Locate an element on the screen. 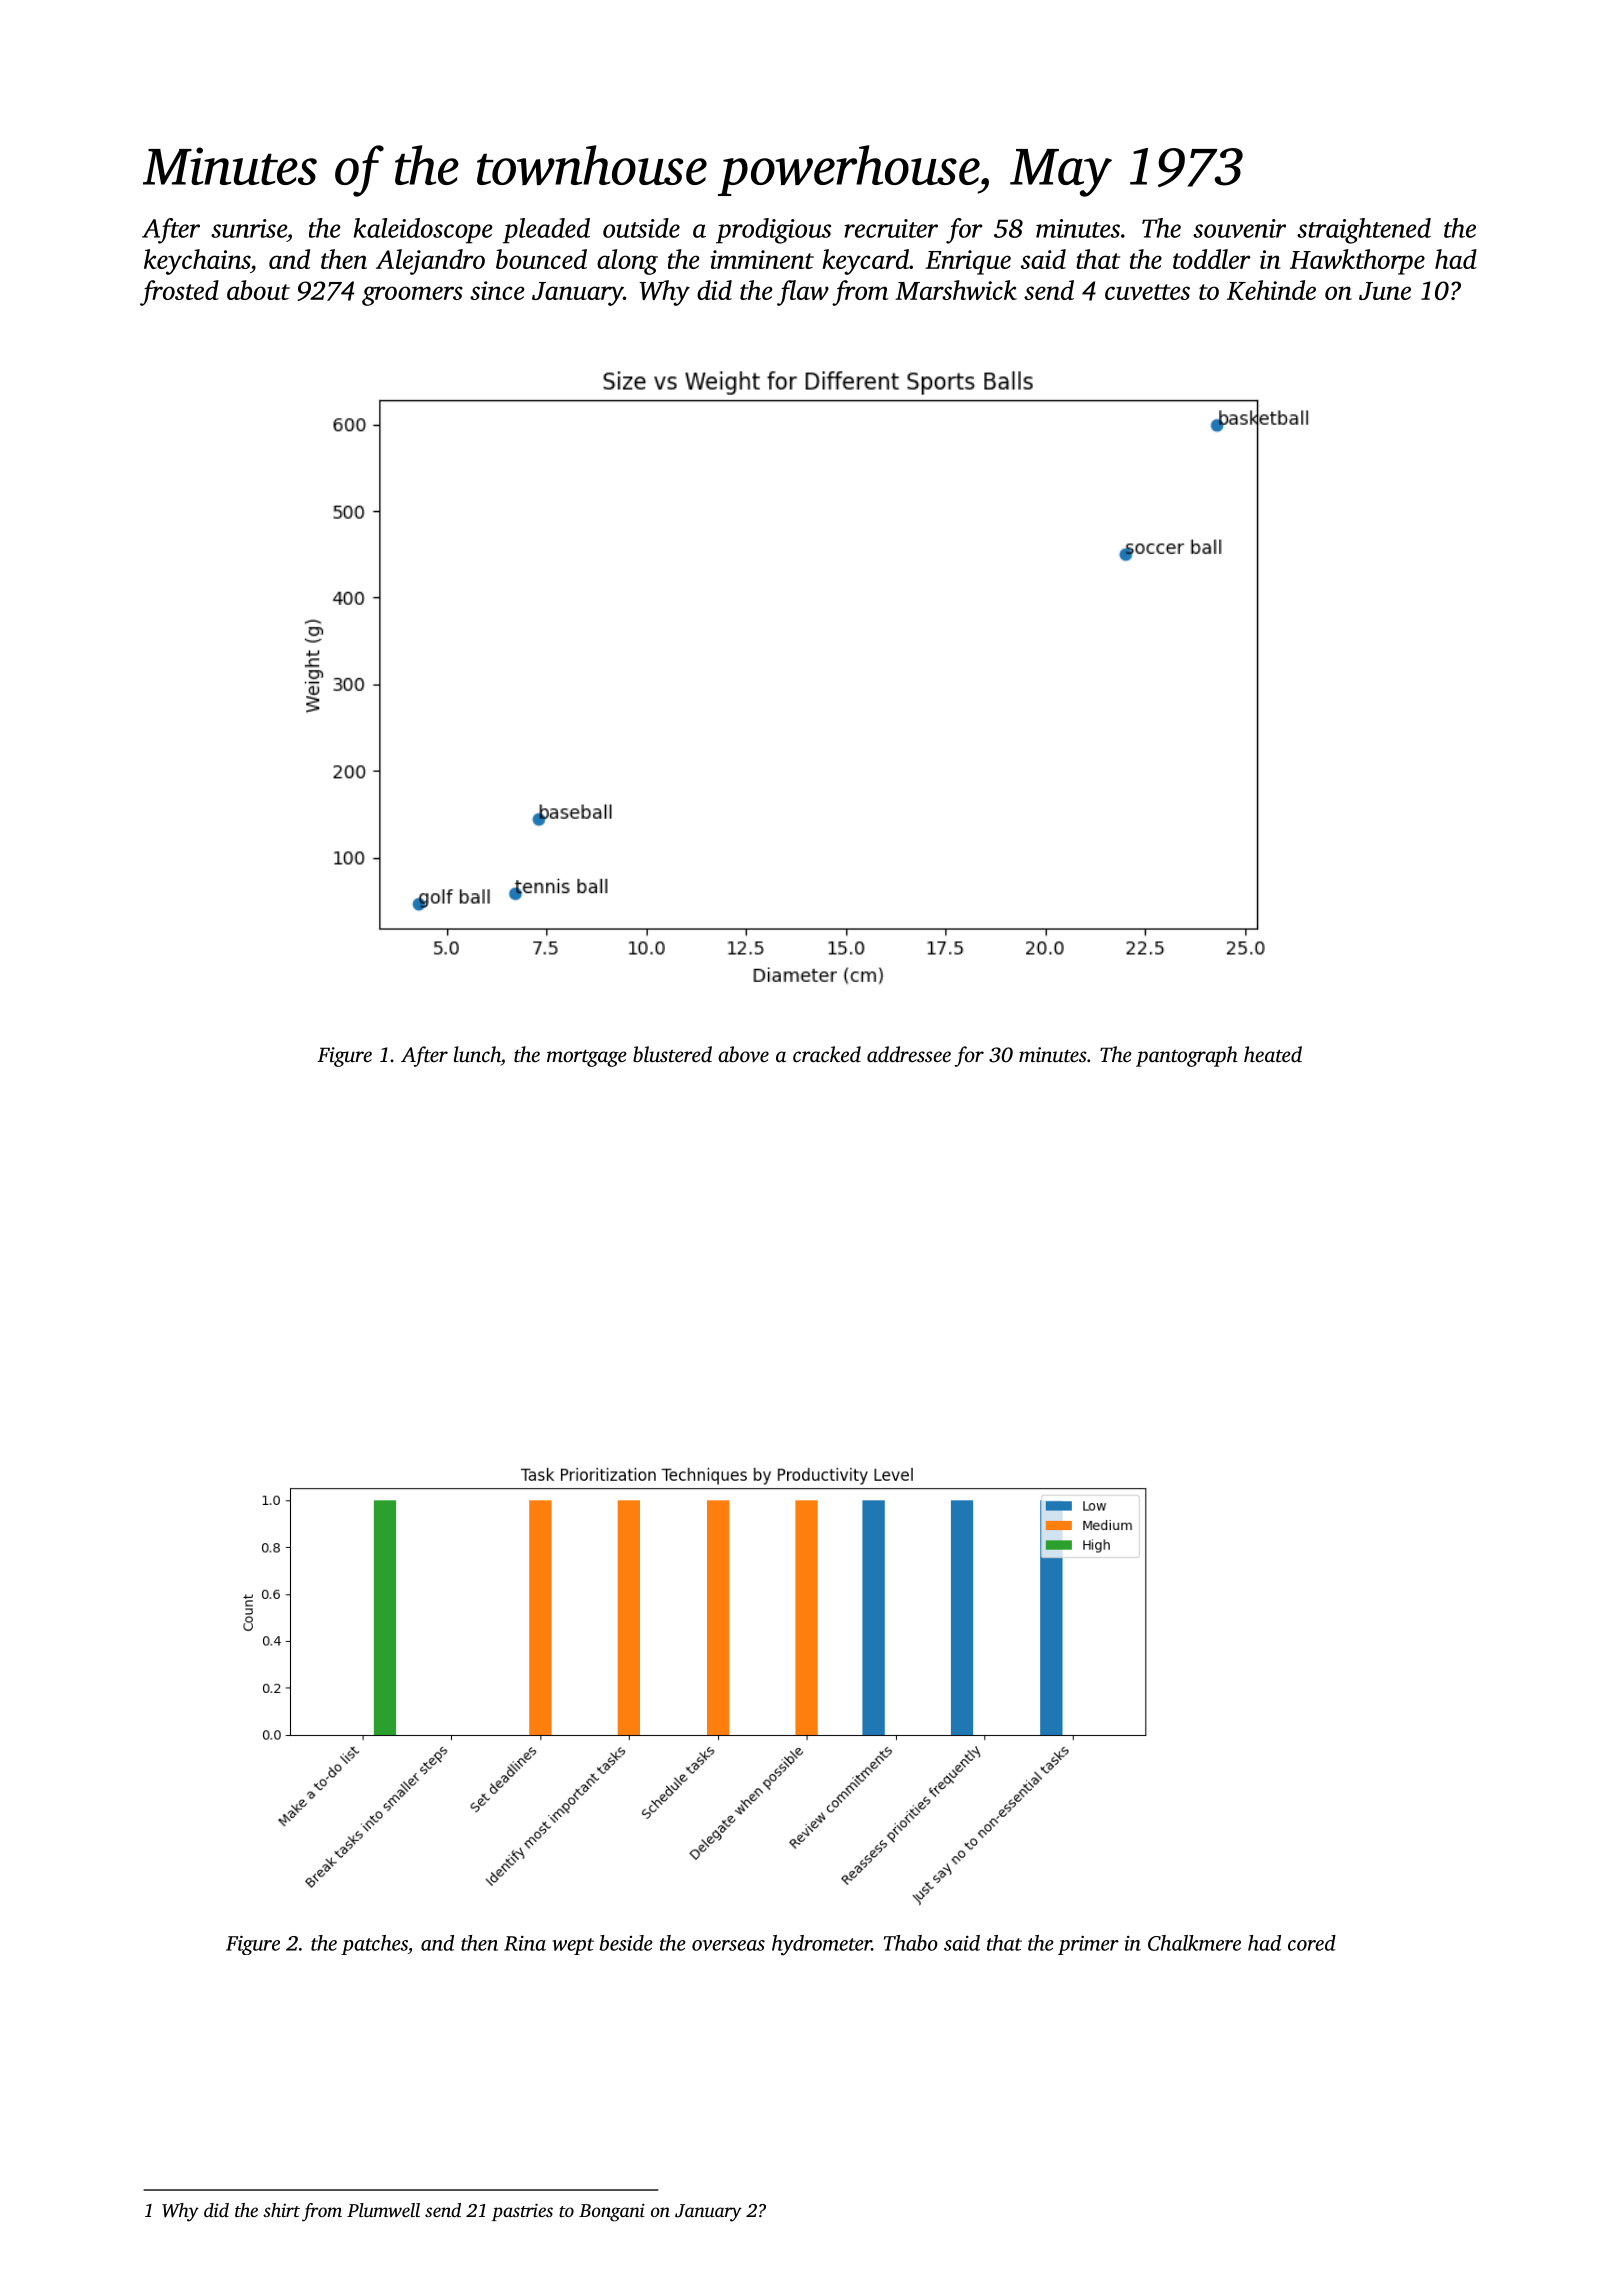 The image size is (1620, 2292). recruiter is located at coordinates (891, 228).
